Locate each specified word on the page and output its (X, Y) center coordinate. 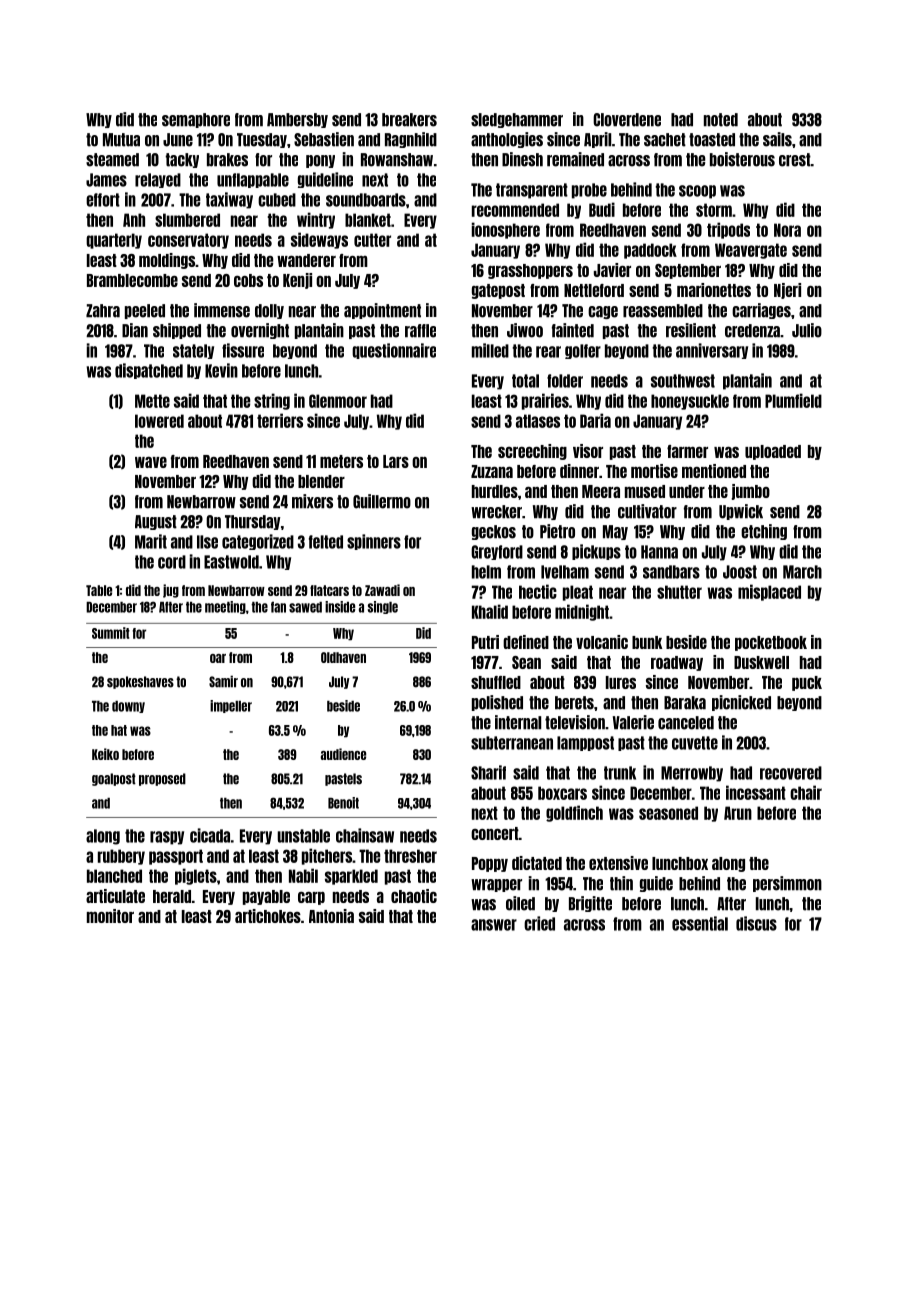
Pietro (557, 531)
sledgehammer (517, 120)
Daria (595, 420)
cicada (210, 835)
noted (721, 120)
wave (151, 462)
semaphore (196, 120)
